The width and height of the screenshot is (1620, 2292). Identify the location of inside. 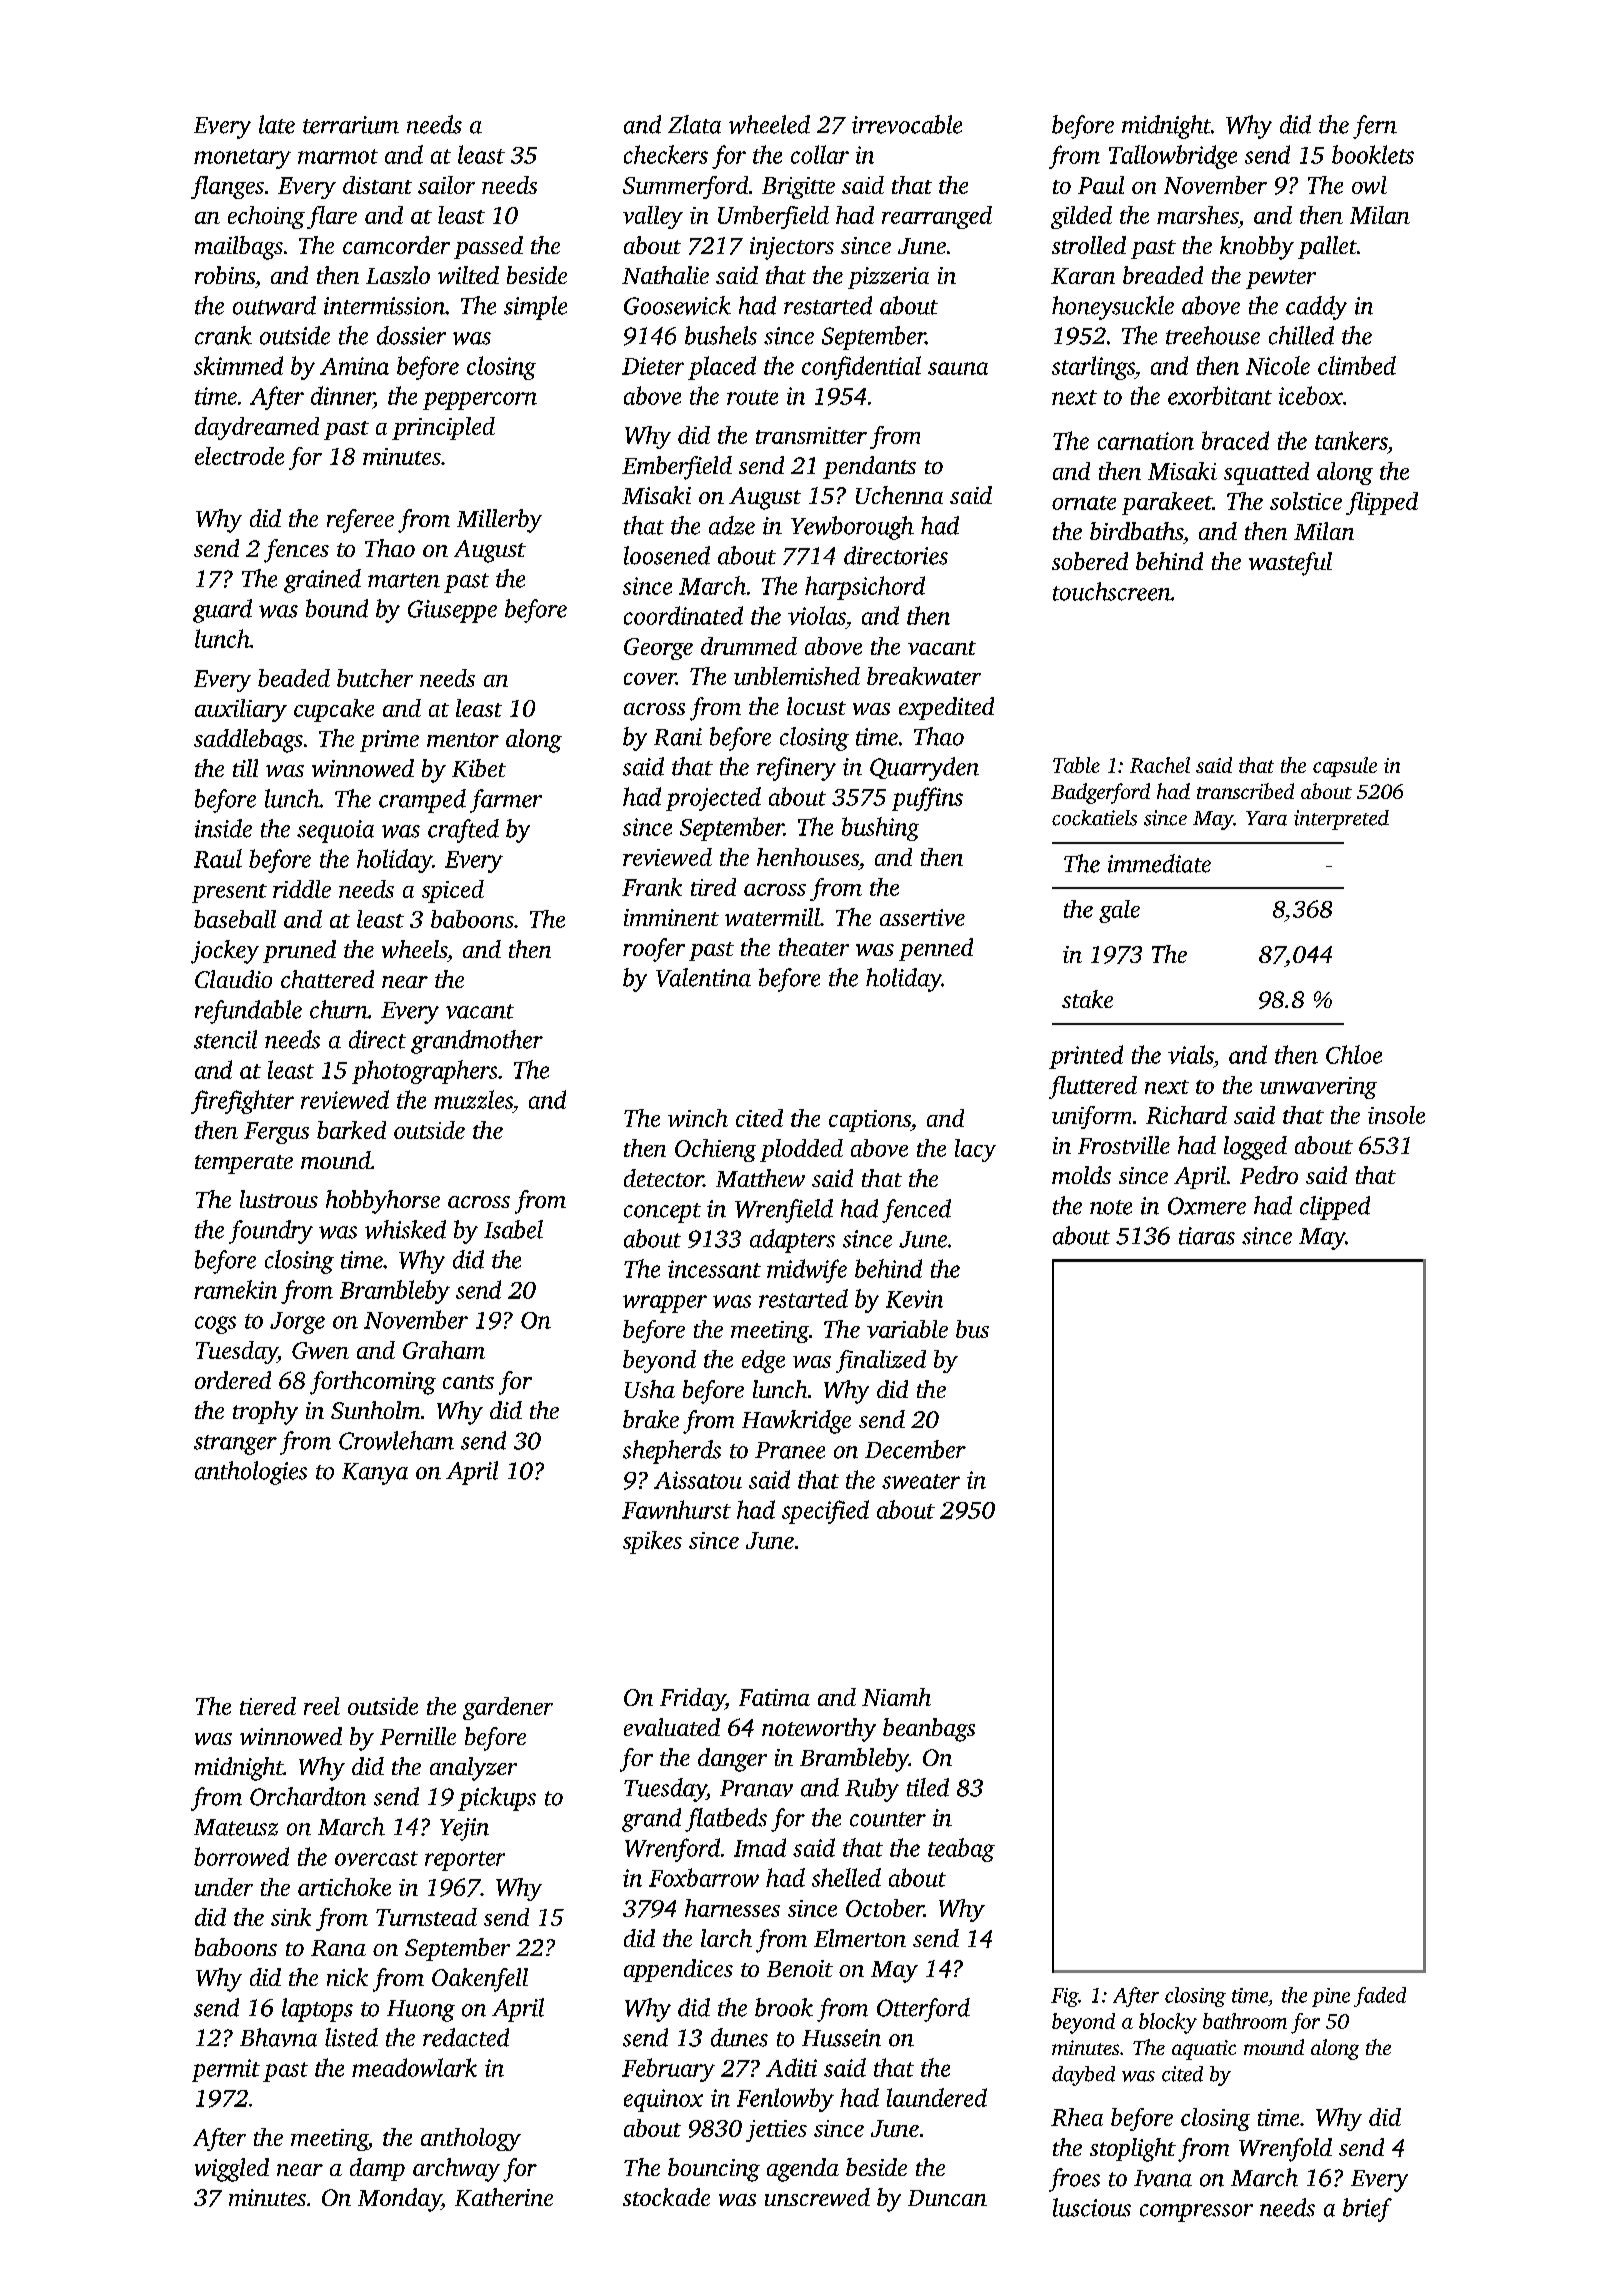
(223, 828).
